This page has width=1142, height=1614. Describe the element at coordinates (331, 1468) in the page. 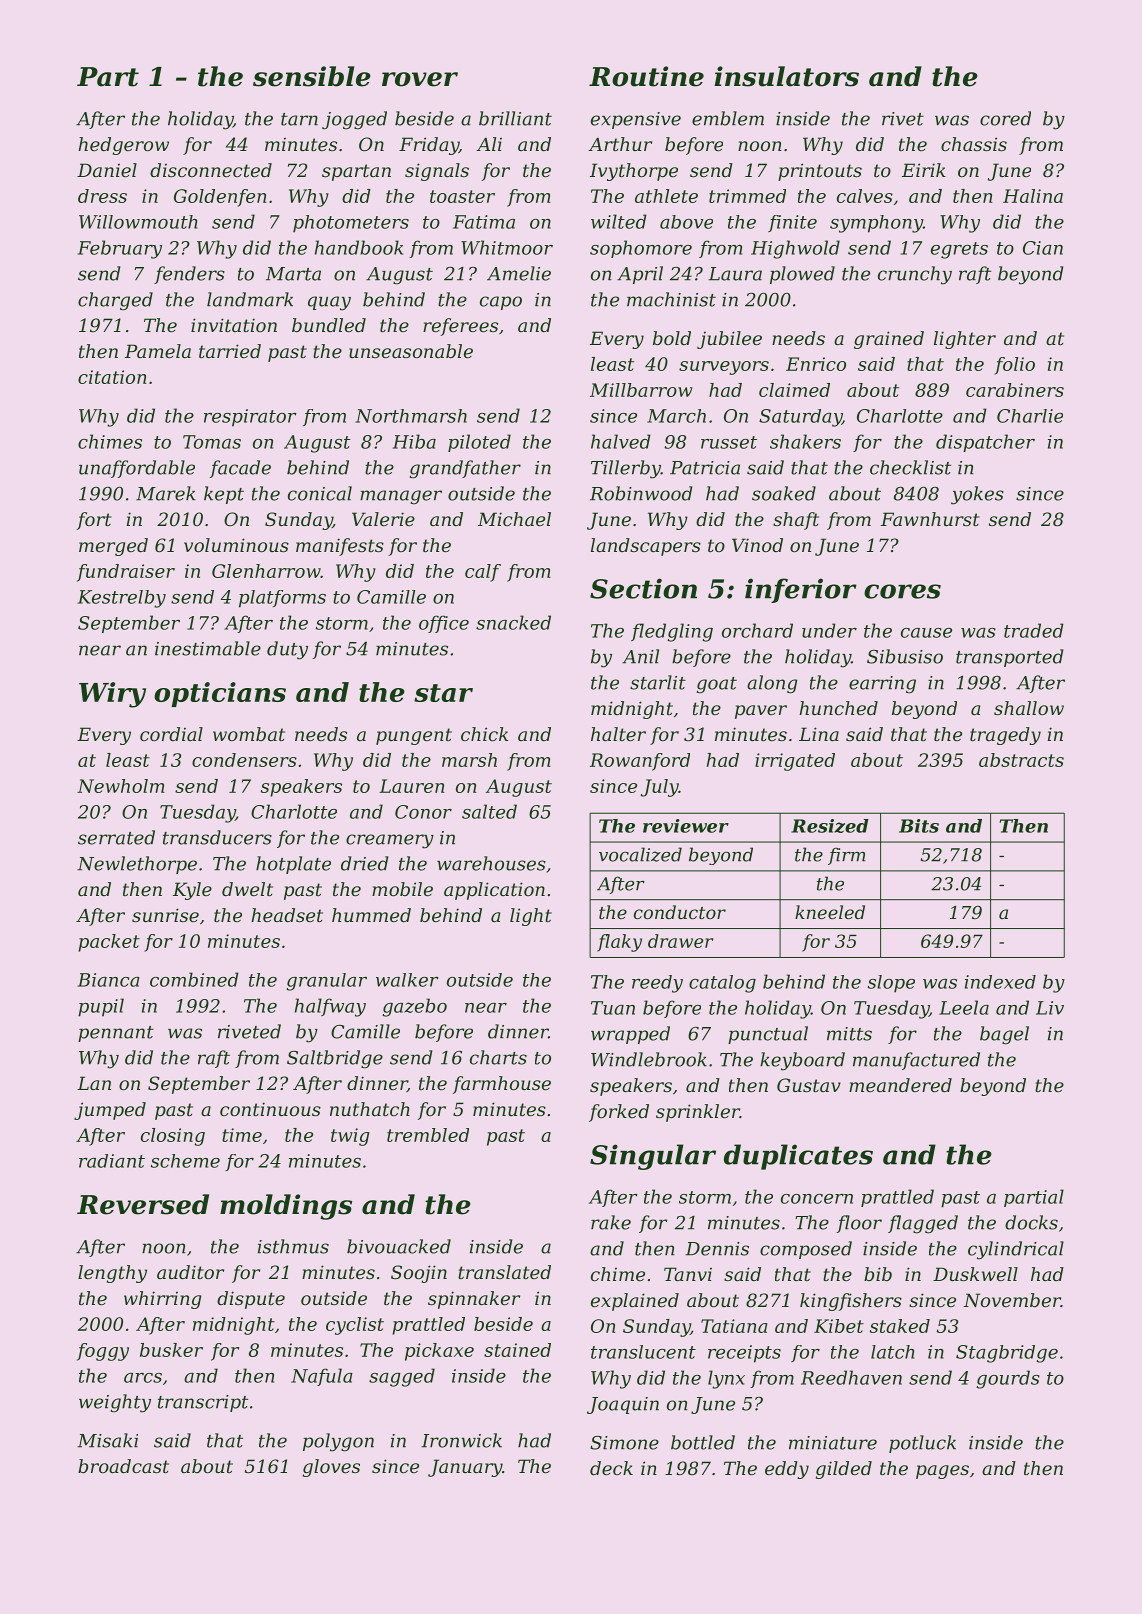

I see `gloves` at that location.
